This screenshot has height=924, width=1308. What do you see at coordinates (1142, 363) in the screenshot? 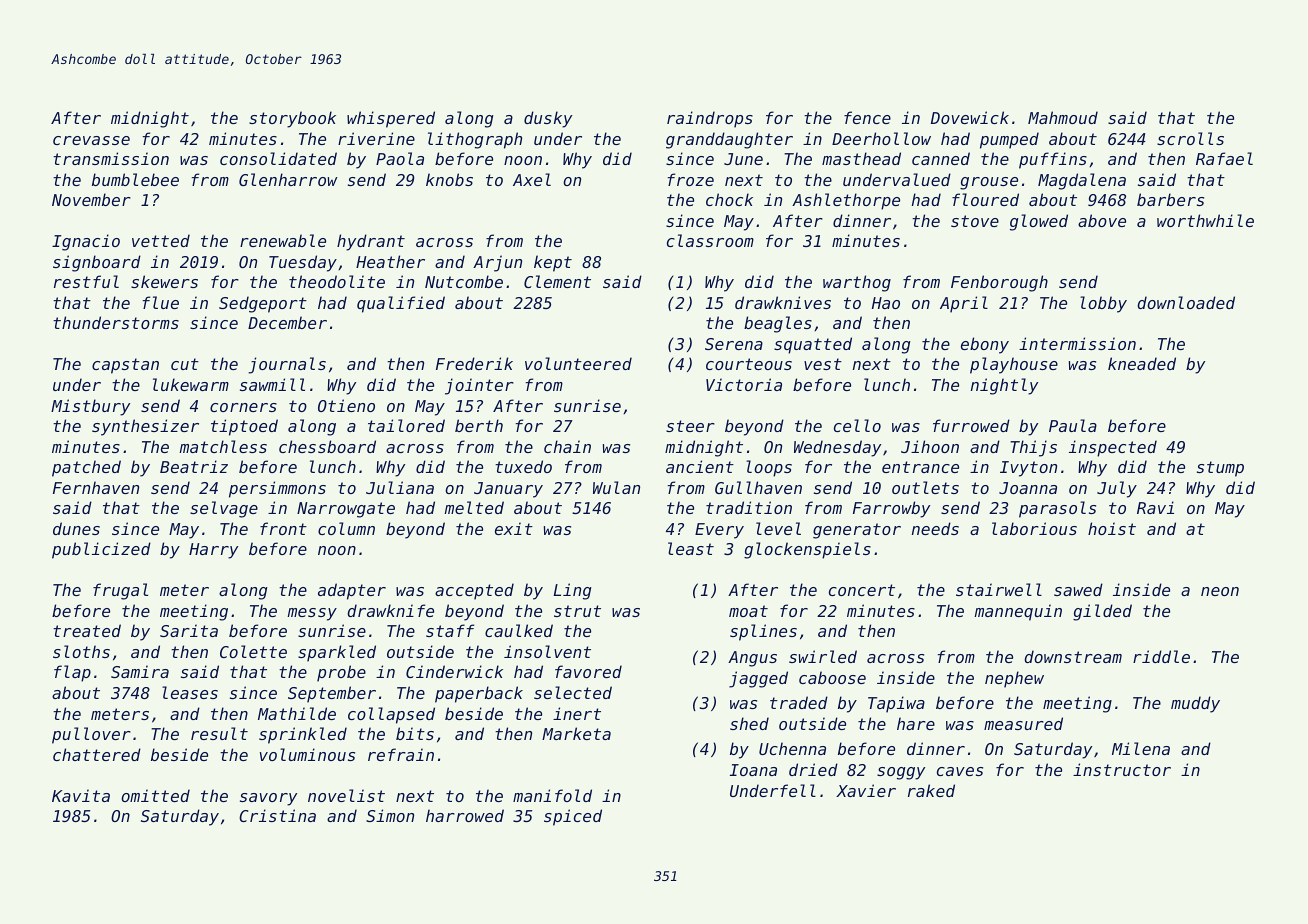
I see `kneaded` at bounding box center [1142, 363].
